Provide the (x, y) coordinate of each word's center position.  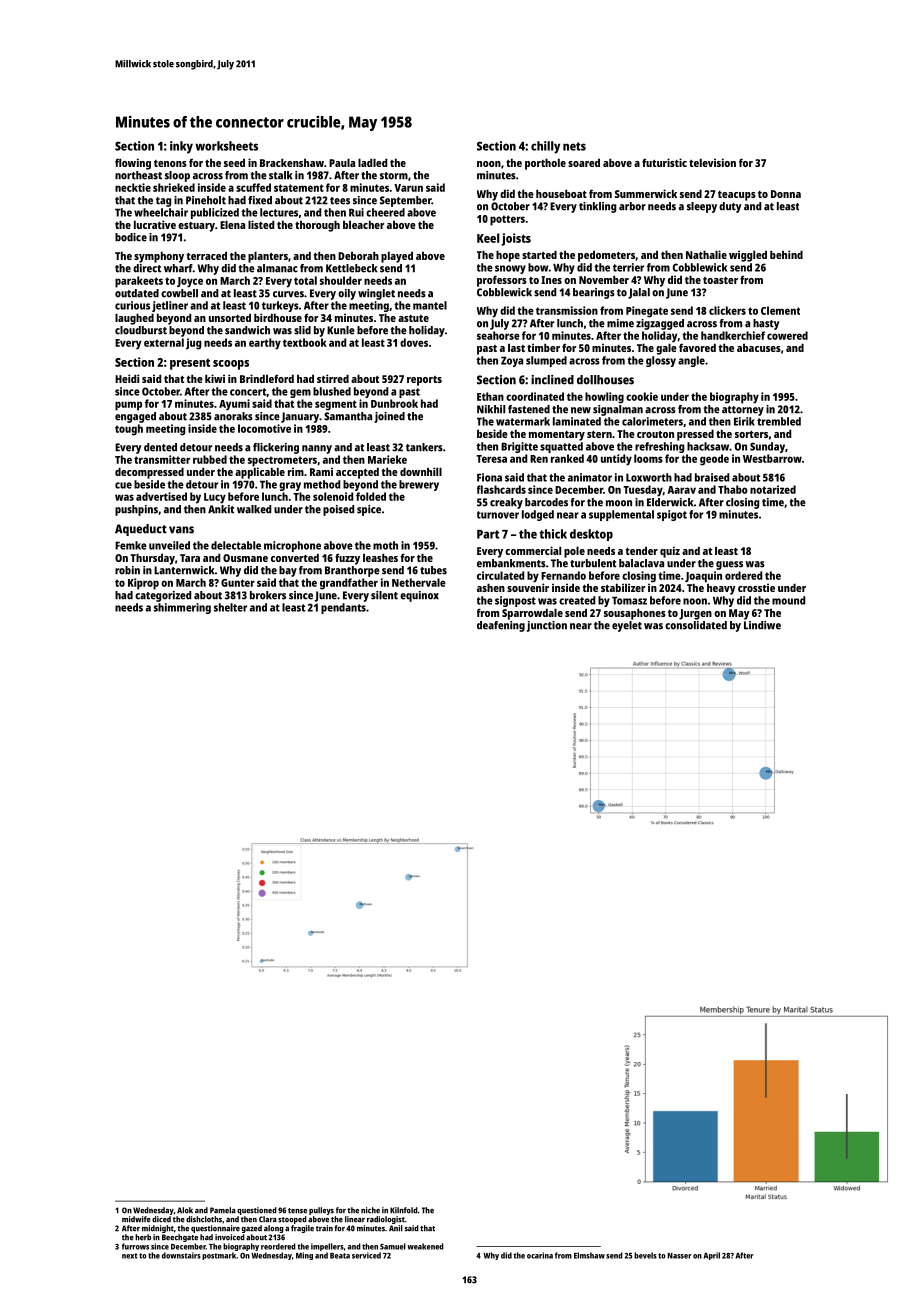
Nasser (680, 1256)
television (712, 162)
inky (181, 147)
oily (347, 294)
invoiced (230, 1237)
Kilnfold (404, 1210)
